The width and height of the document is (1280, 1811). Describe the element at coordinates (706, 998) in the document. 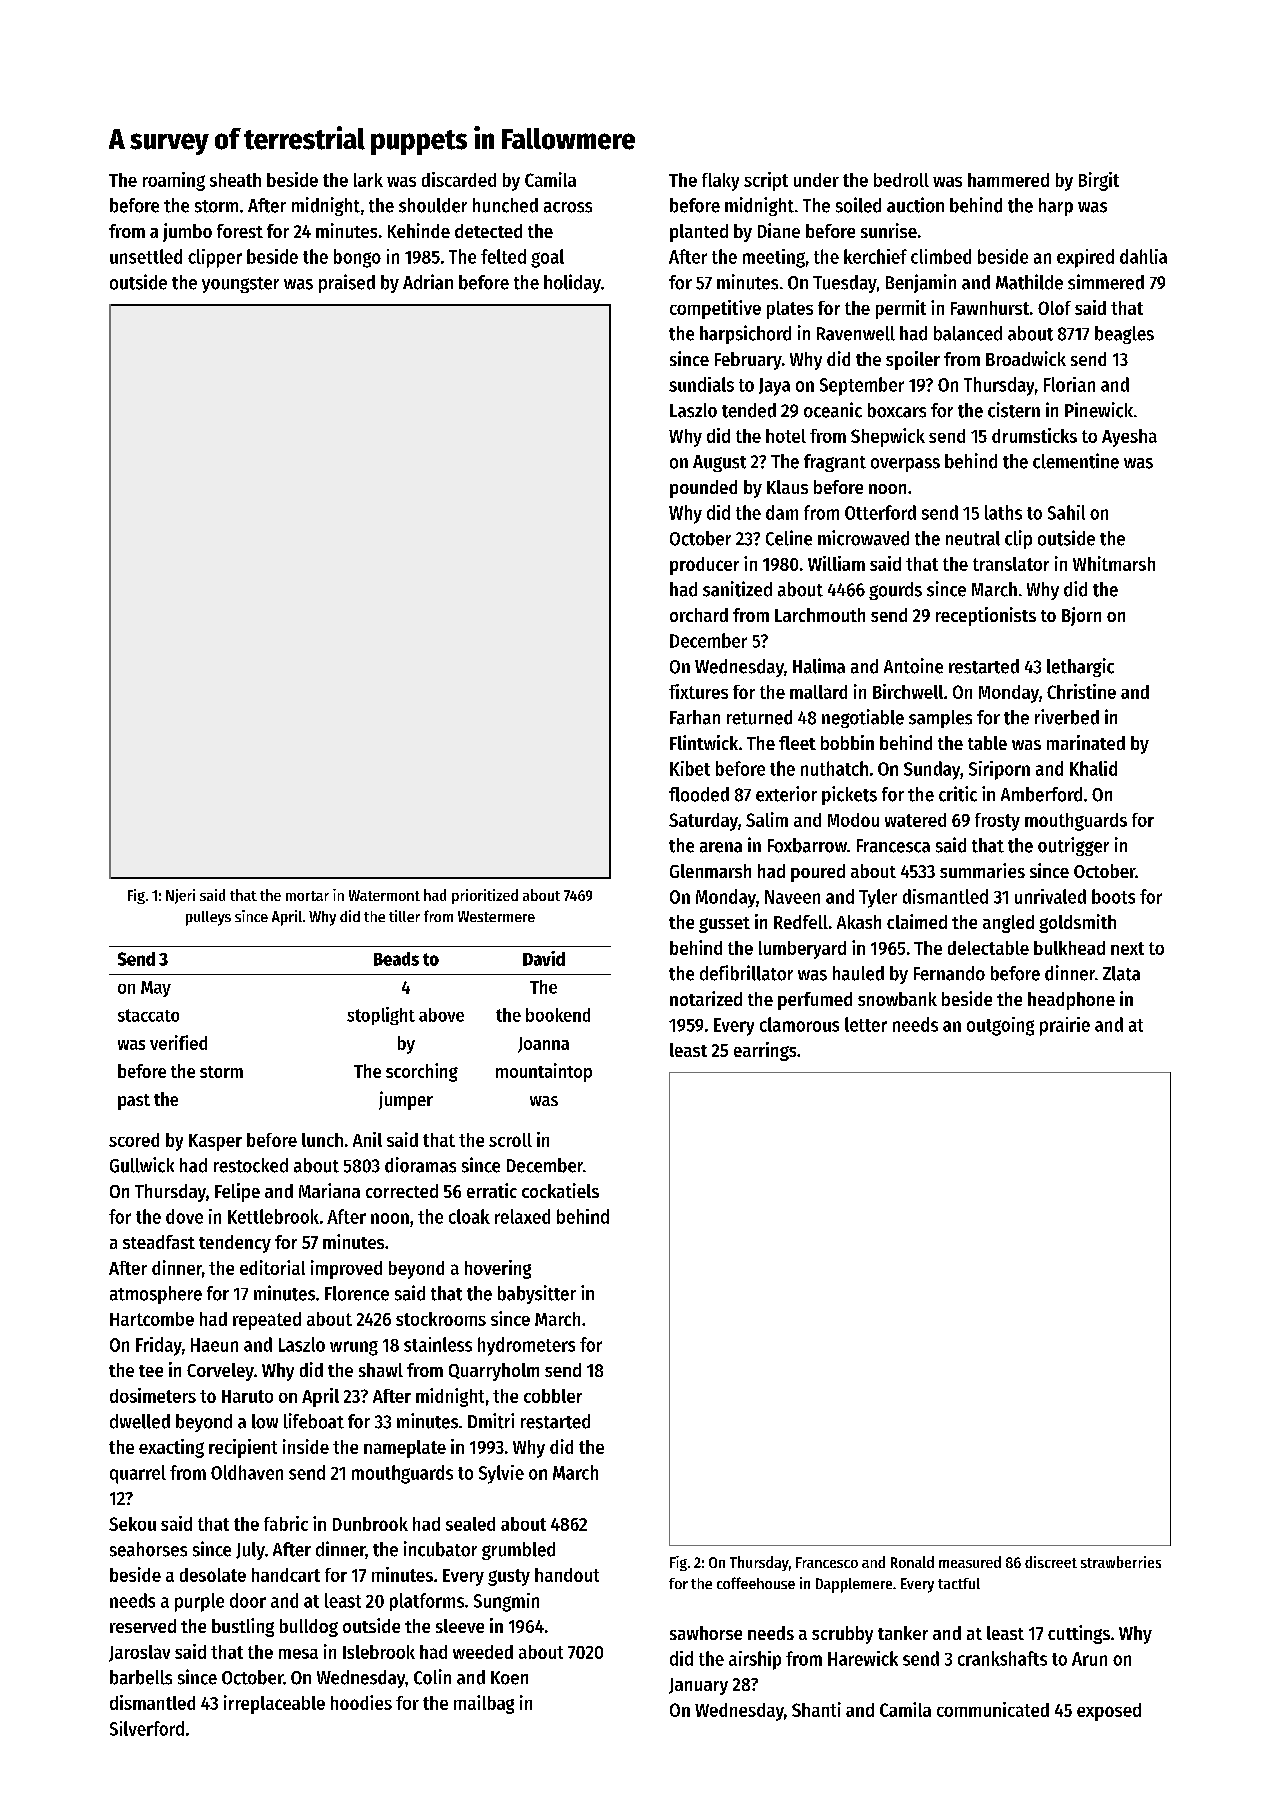

I see `notarized` at that location.
